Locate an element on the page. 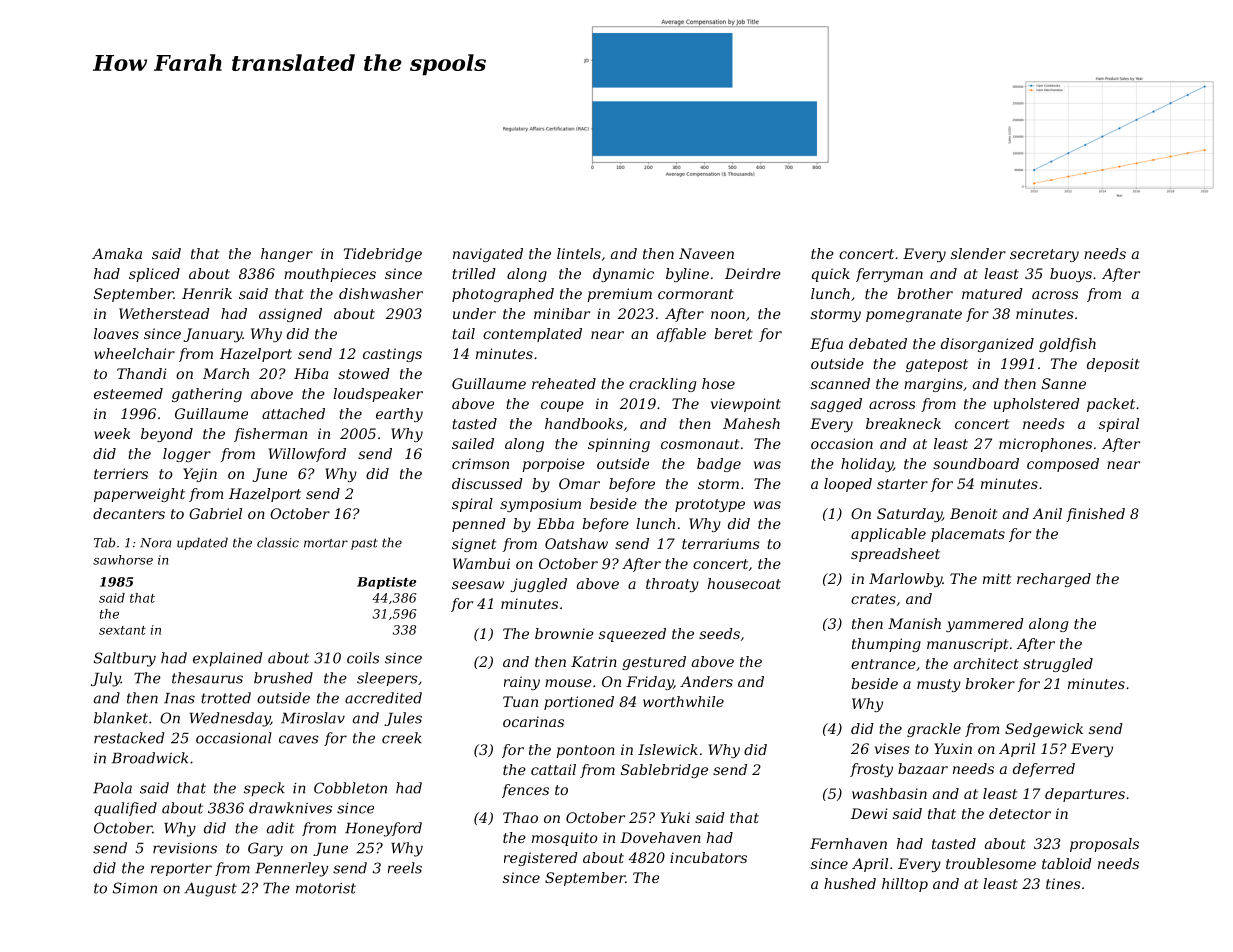  Simon is located at coordinates (135, 888).
